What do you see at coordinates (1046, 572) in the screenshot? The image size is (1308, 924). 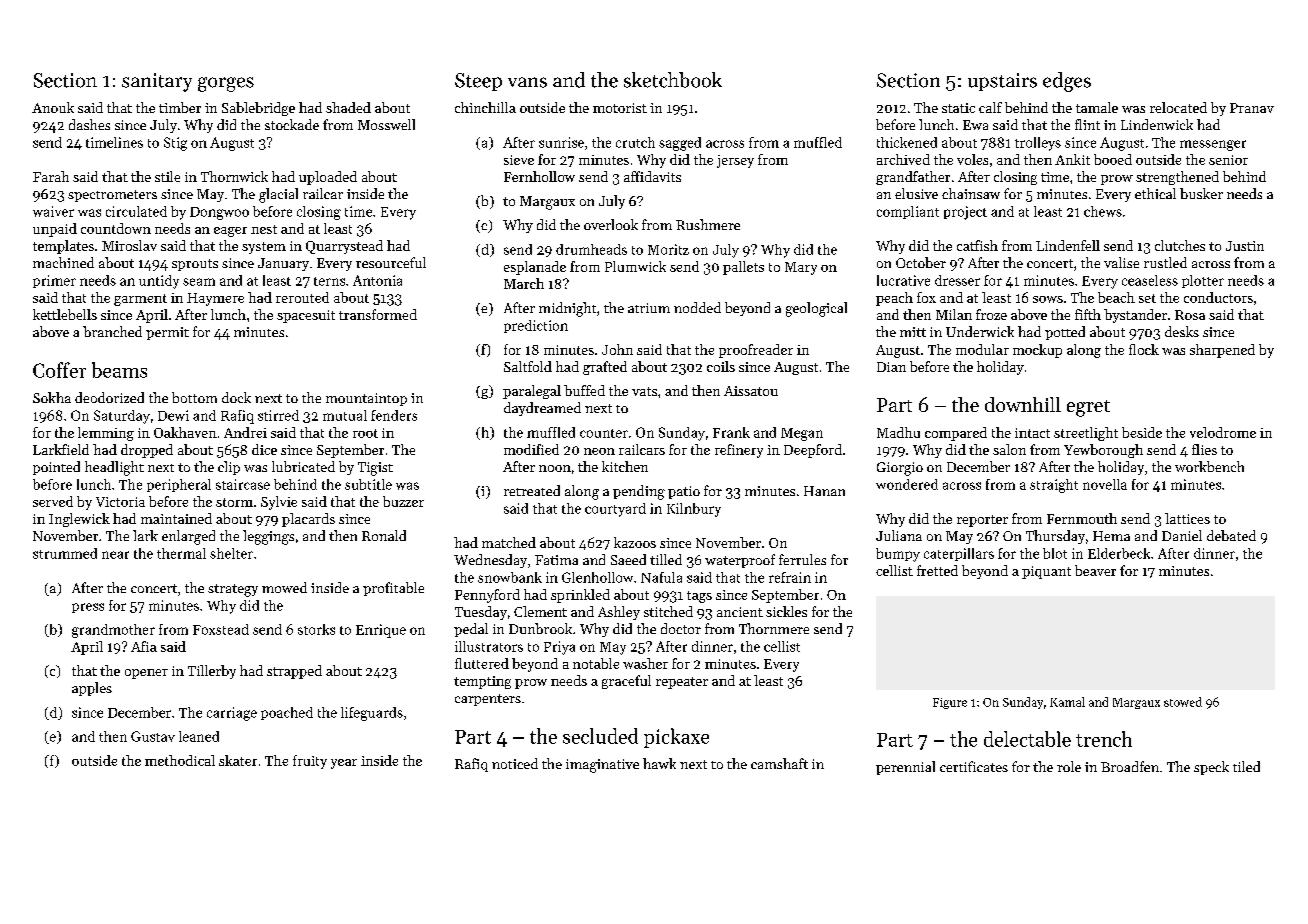 I see `piquant` at bounding box center [1046, 572].
